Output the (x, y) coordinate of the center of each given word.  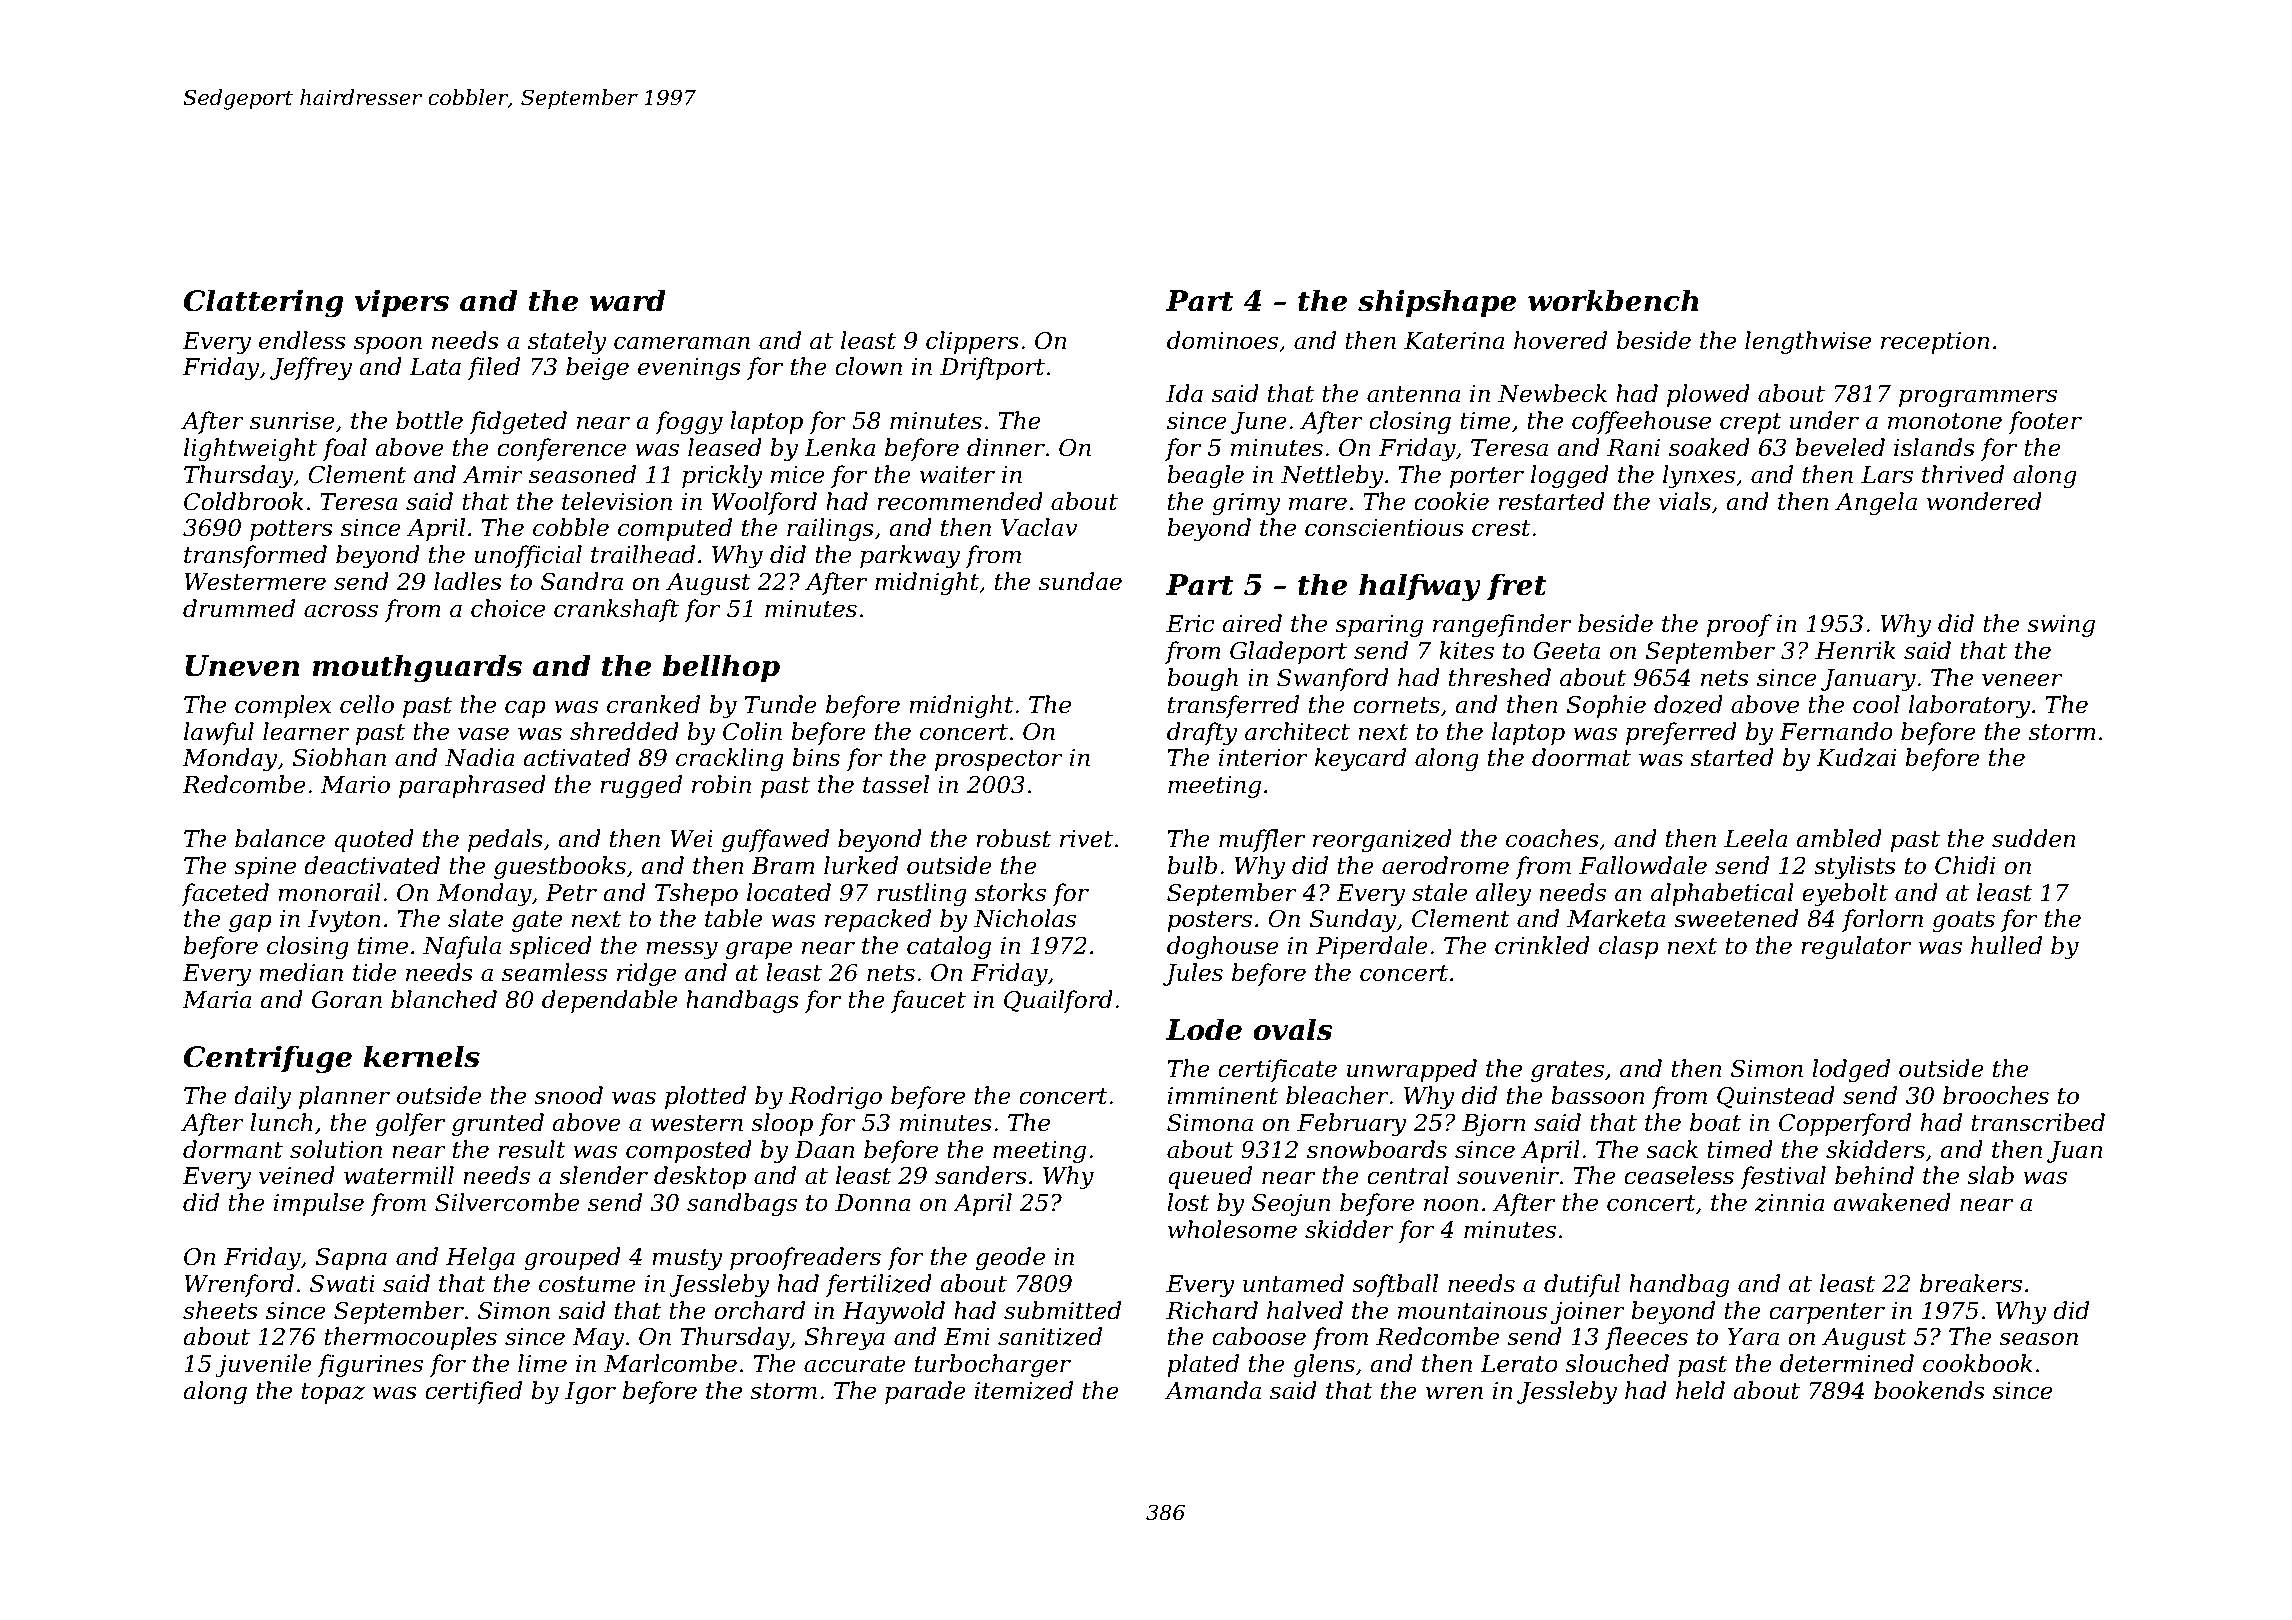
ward (628, 300)
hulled (2006, 945)
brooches (1996, 1095)
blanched (444, 999)
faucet (928, 1001)
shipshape (1437, 303)
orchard (759, 1310)
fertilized (879, 1285)
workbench (1613, 300)
